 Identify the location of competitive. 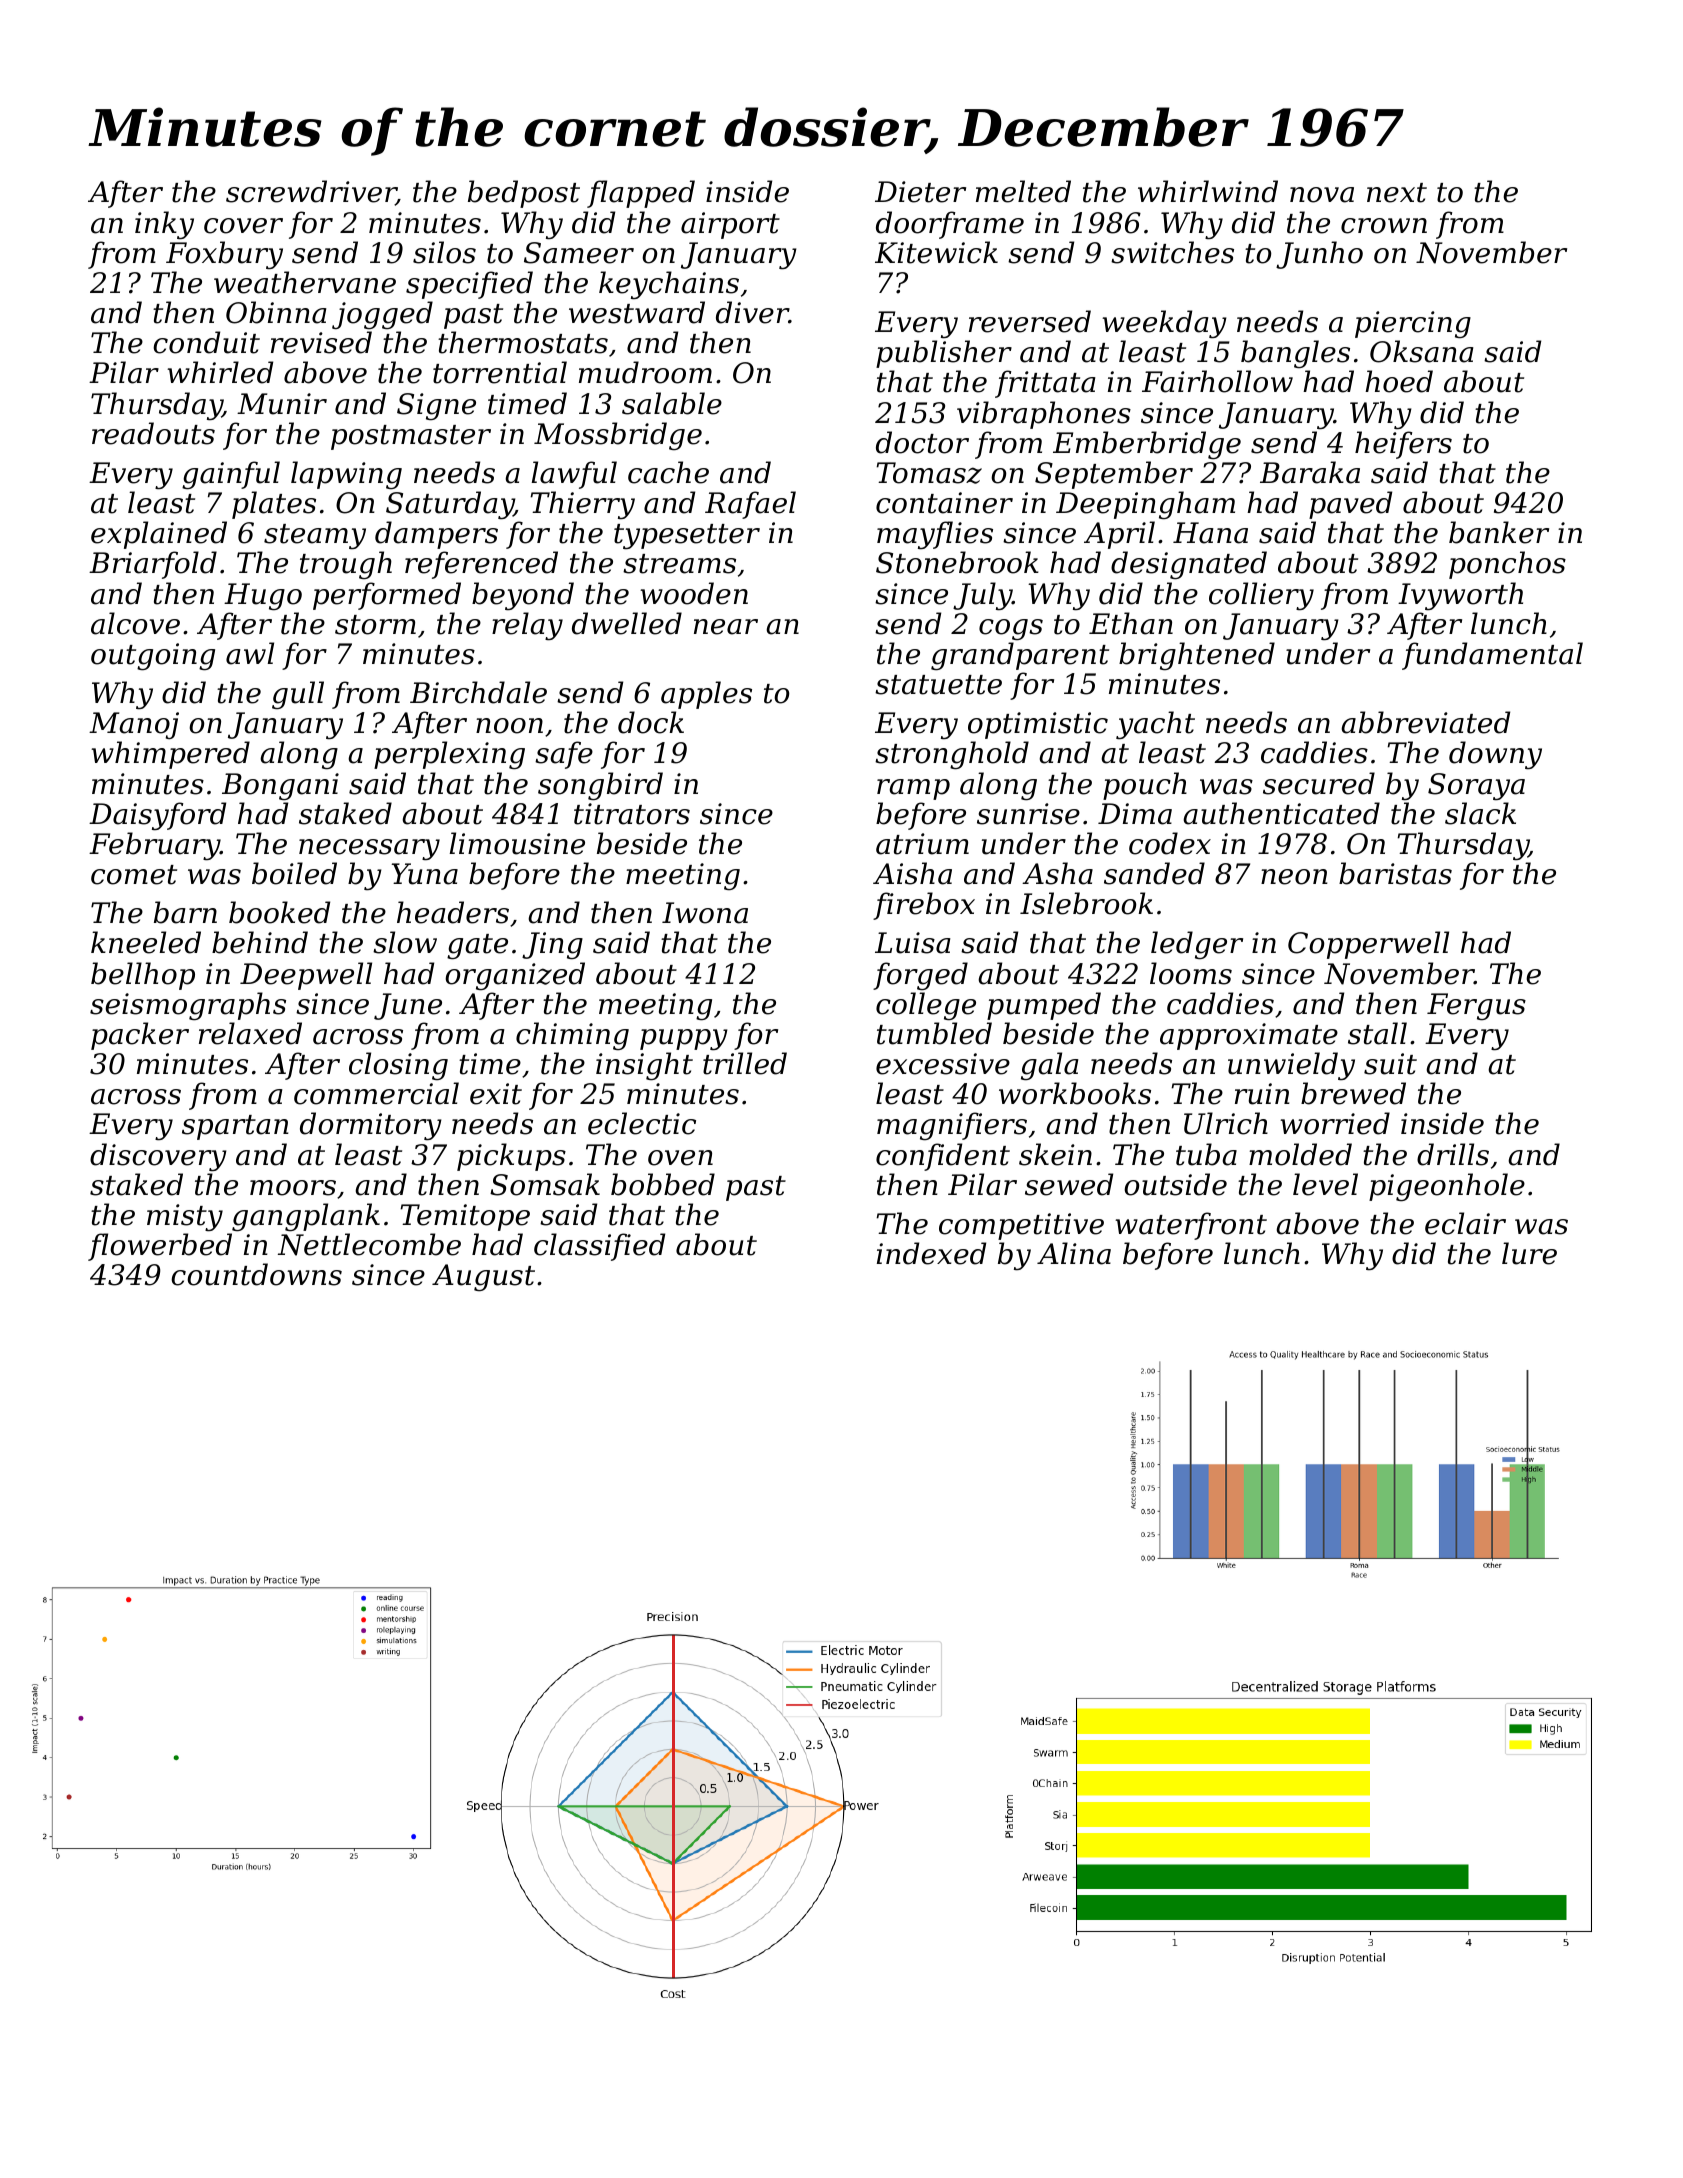
(1021, 1226).
